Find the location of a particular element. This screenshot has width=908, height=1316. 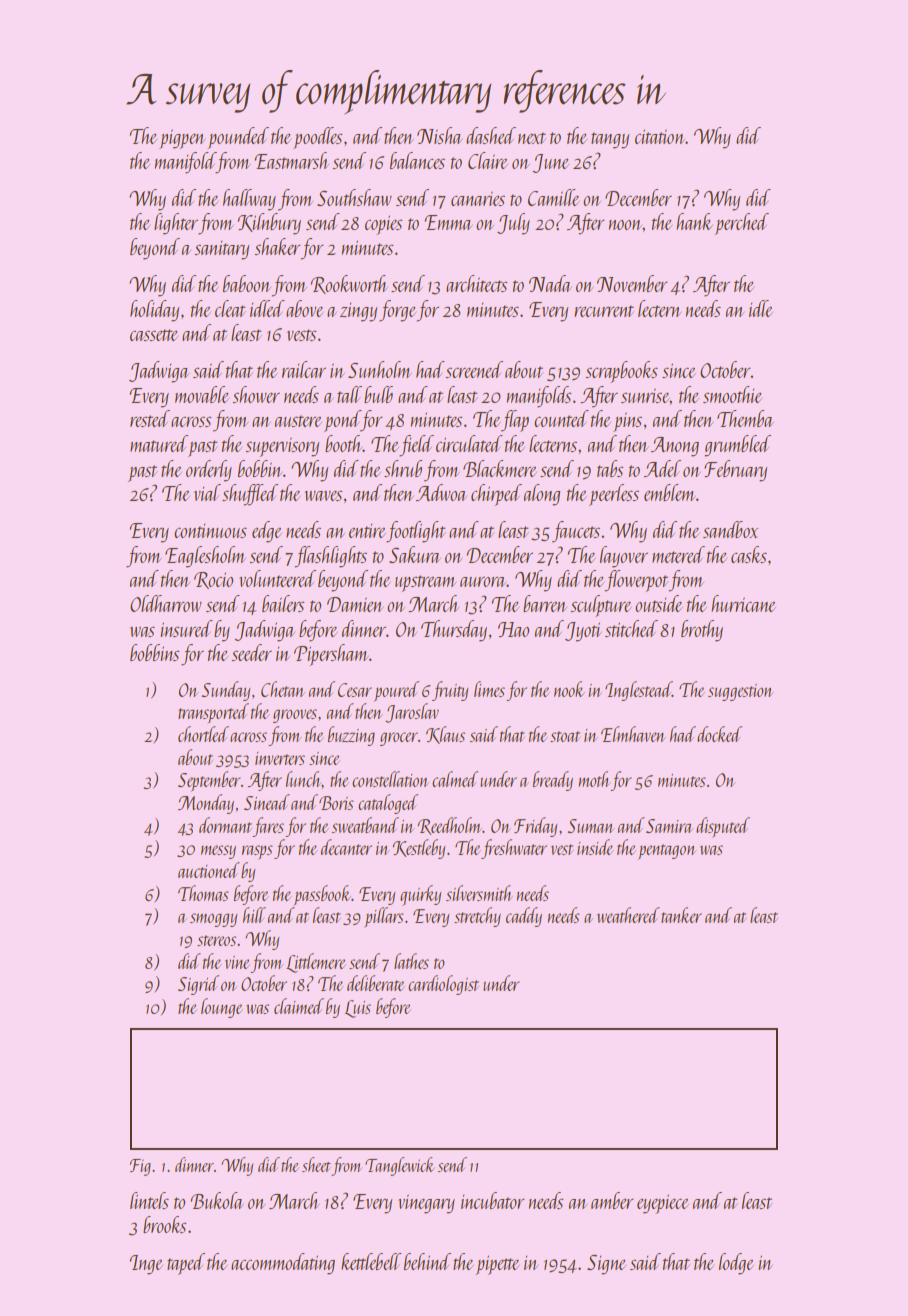

poodles is located at coordinates (318, 138).
